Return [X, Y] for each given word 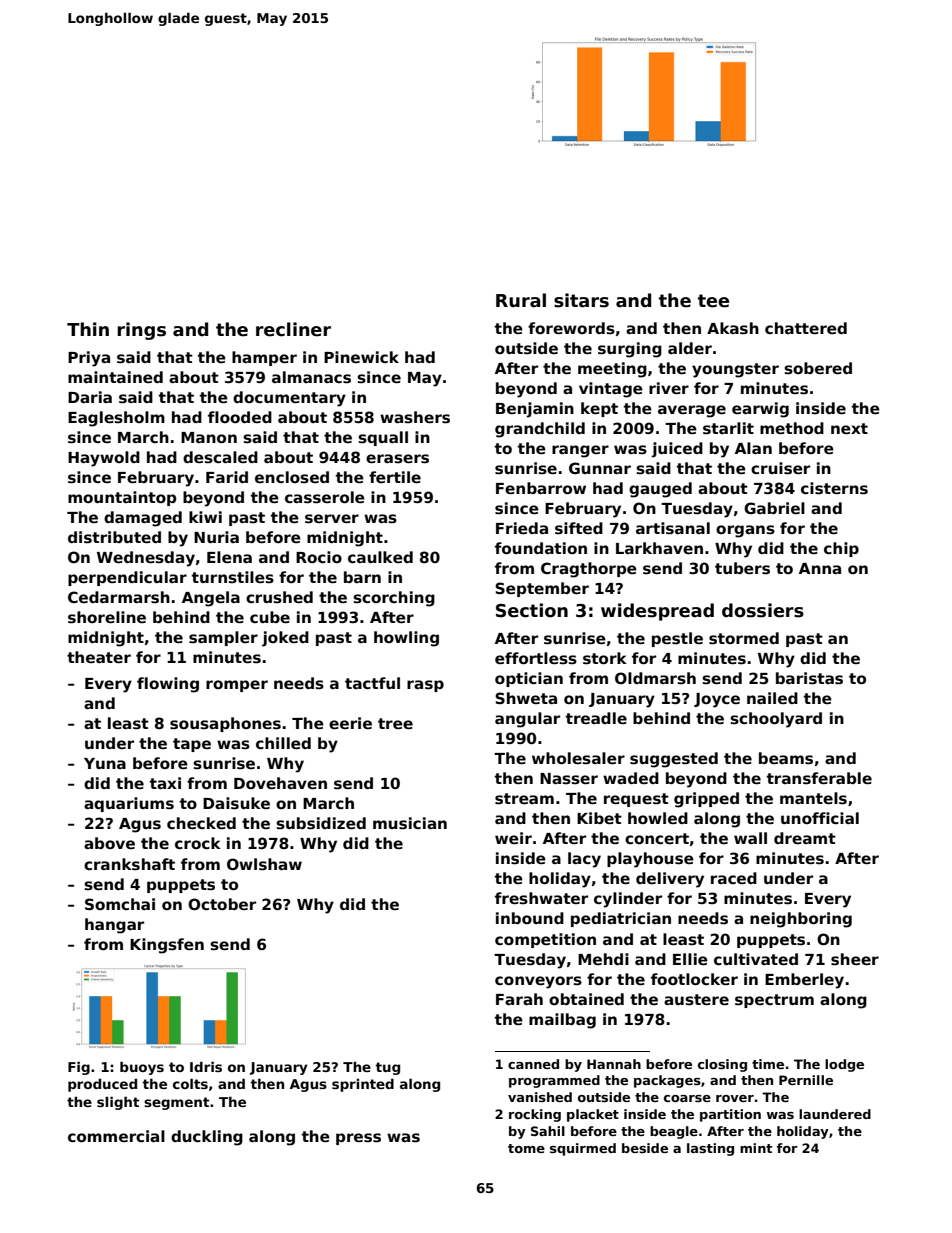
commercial [116, 1136]
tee [713, 301]
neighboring [801, 920]
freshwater [541, 898]
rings [141, 331]
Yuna [105, 763]
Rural [521, 300]
